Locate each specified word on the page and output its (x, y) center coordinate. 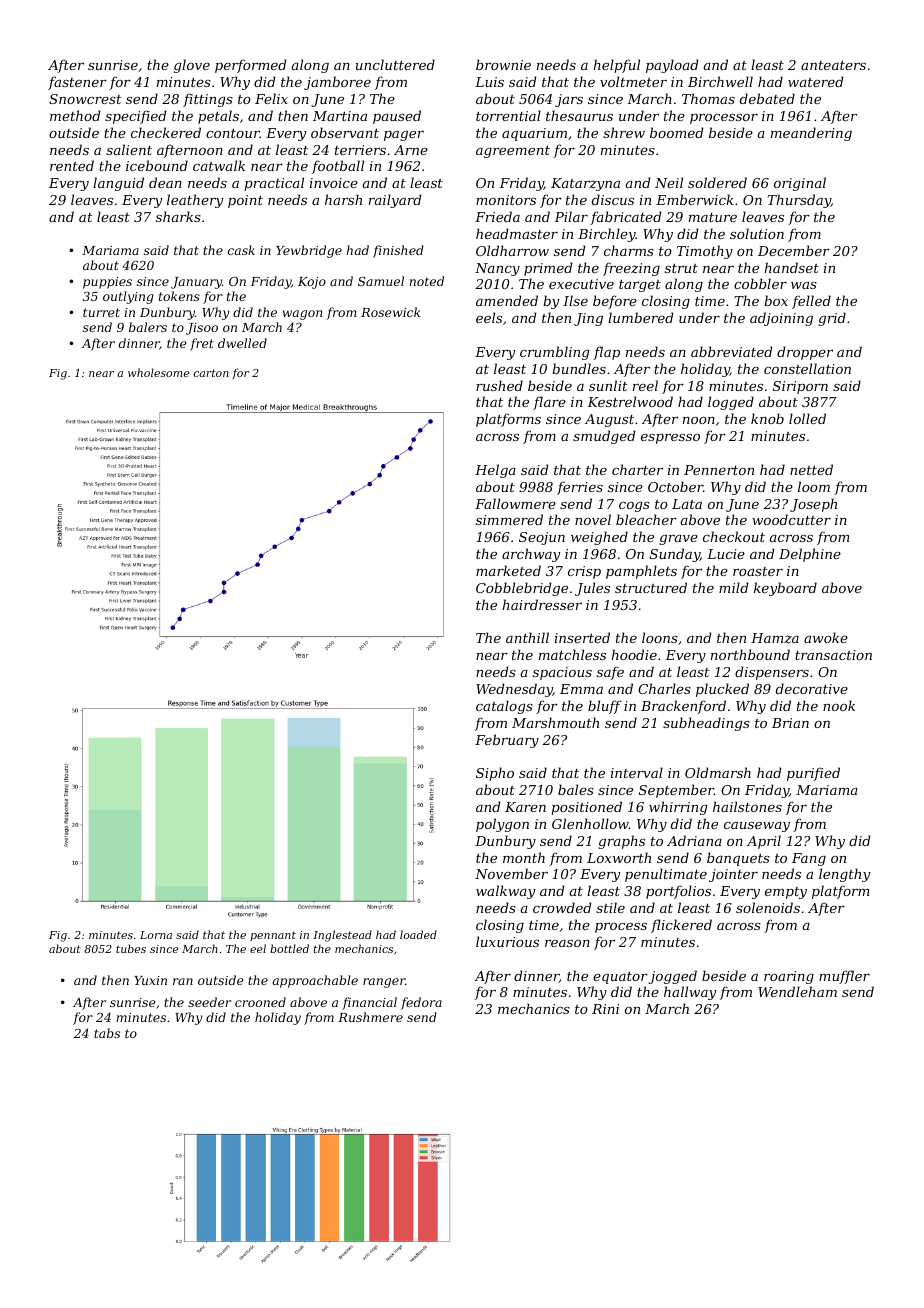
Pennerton (719, 470)
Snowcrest (85, 99)
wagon (302, 315)
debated (767, 98)
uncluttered (395, 64)
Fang (809, 859)
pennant (273, 936)
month (524, 857)
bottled (289, 948)
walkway (505, 892)
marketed (508, 570)
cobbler (760, 283)
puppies (107, 283)
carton (211, 373)
